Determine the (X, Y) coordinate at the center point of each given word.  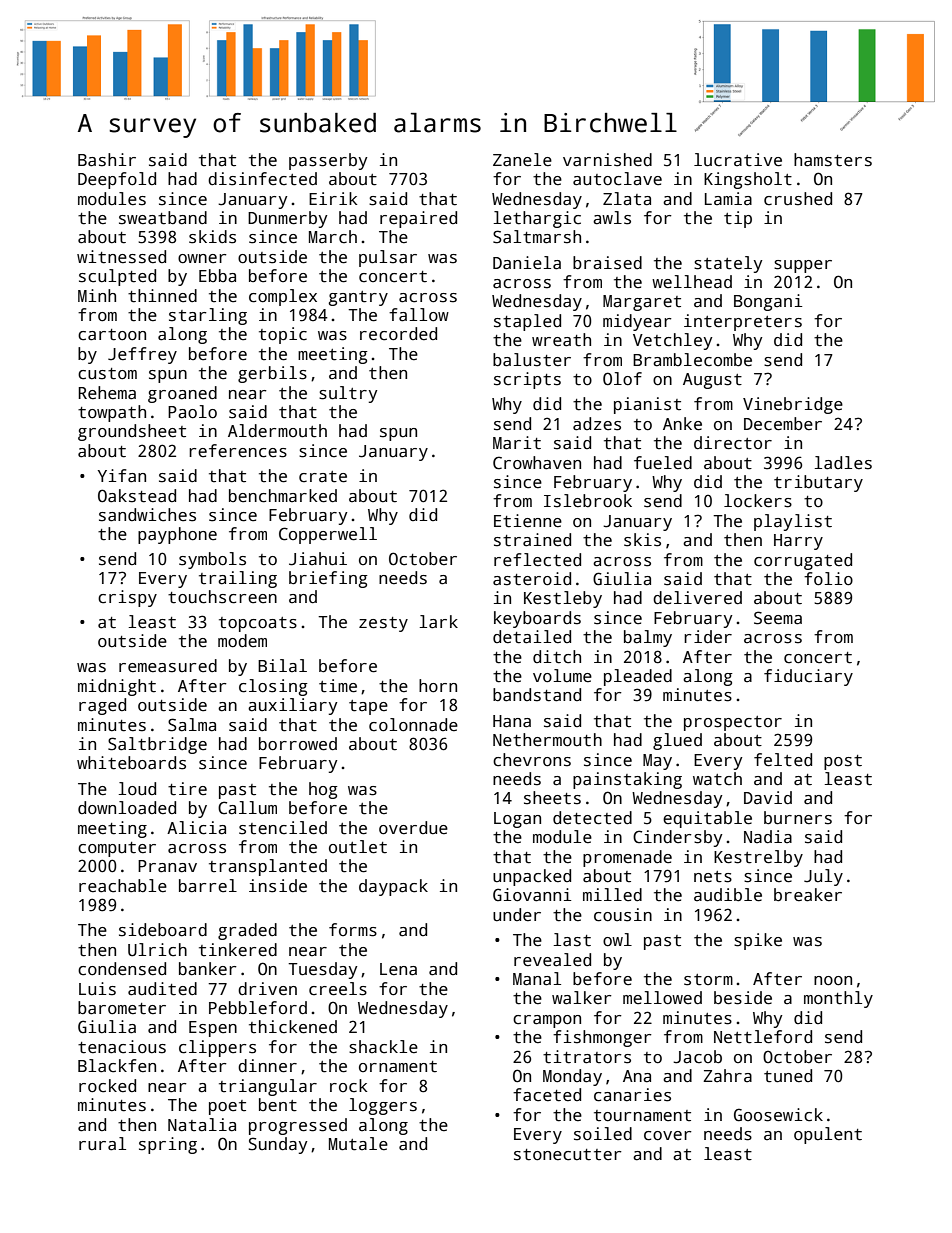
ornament (398, 1067)
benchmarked (283, 496)
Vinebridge (793, 405)
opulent (828, 1135)
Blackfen (117, 1066)
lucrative (738, 160)
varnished (607, 160)
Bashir (107, 160)
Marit (517, 443)
